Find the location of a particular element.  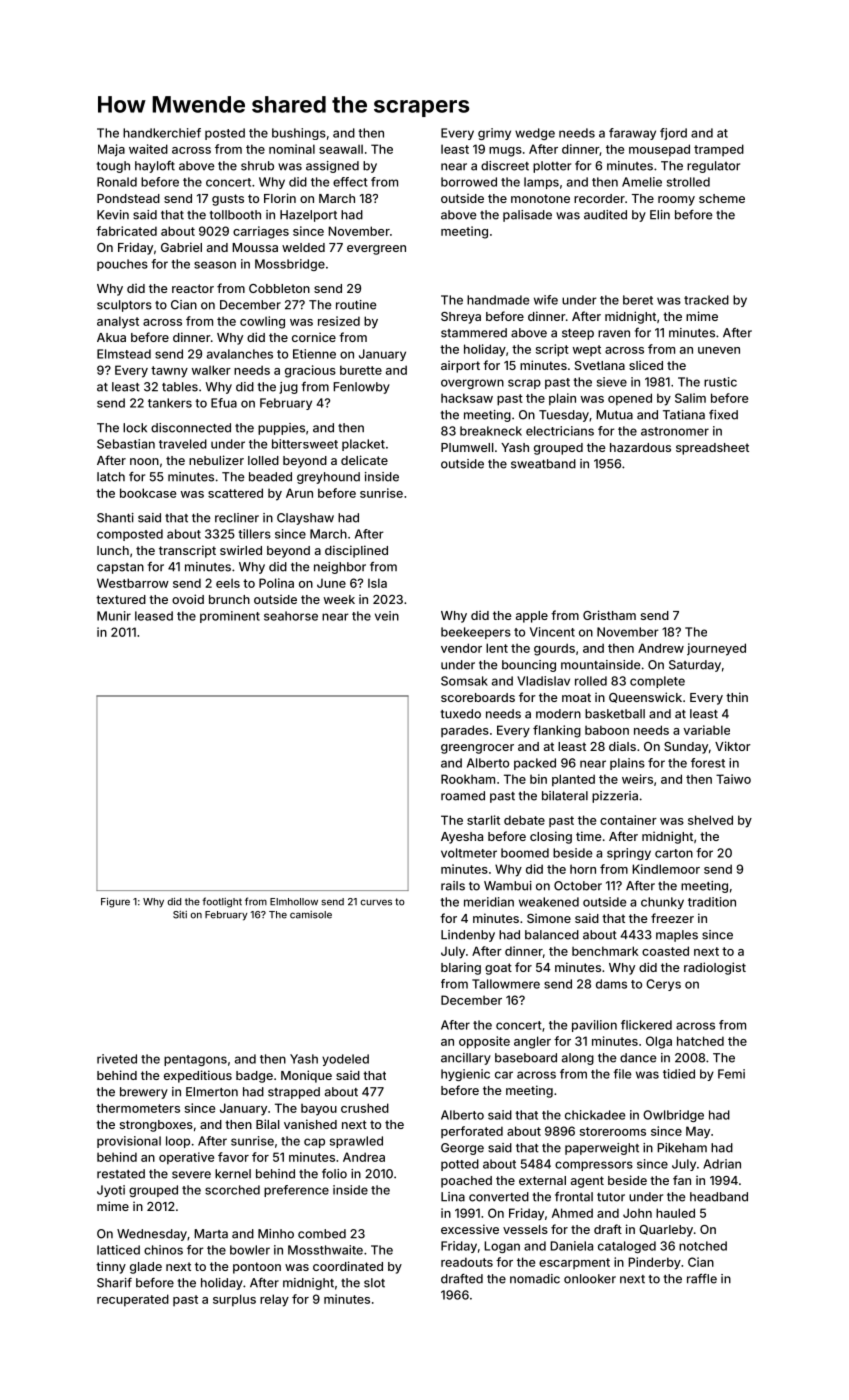

tracked is located at coordinates (706, 300).
